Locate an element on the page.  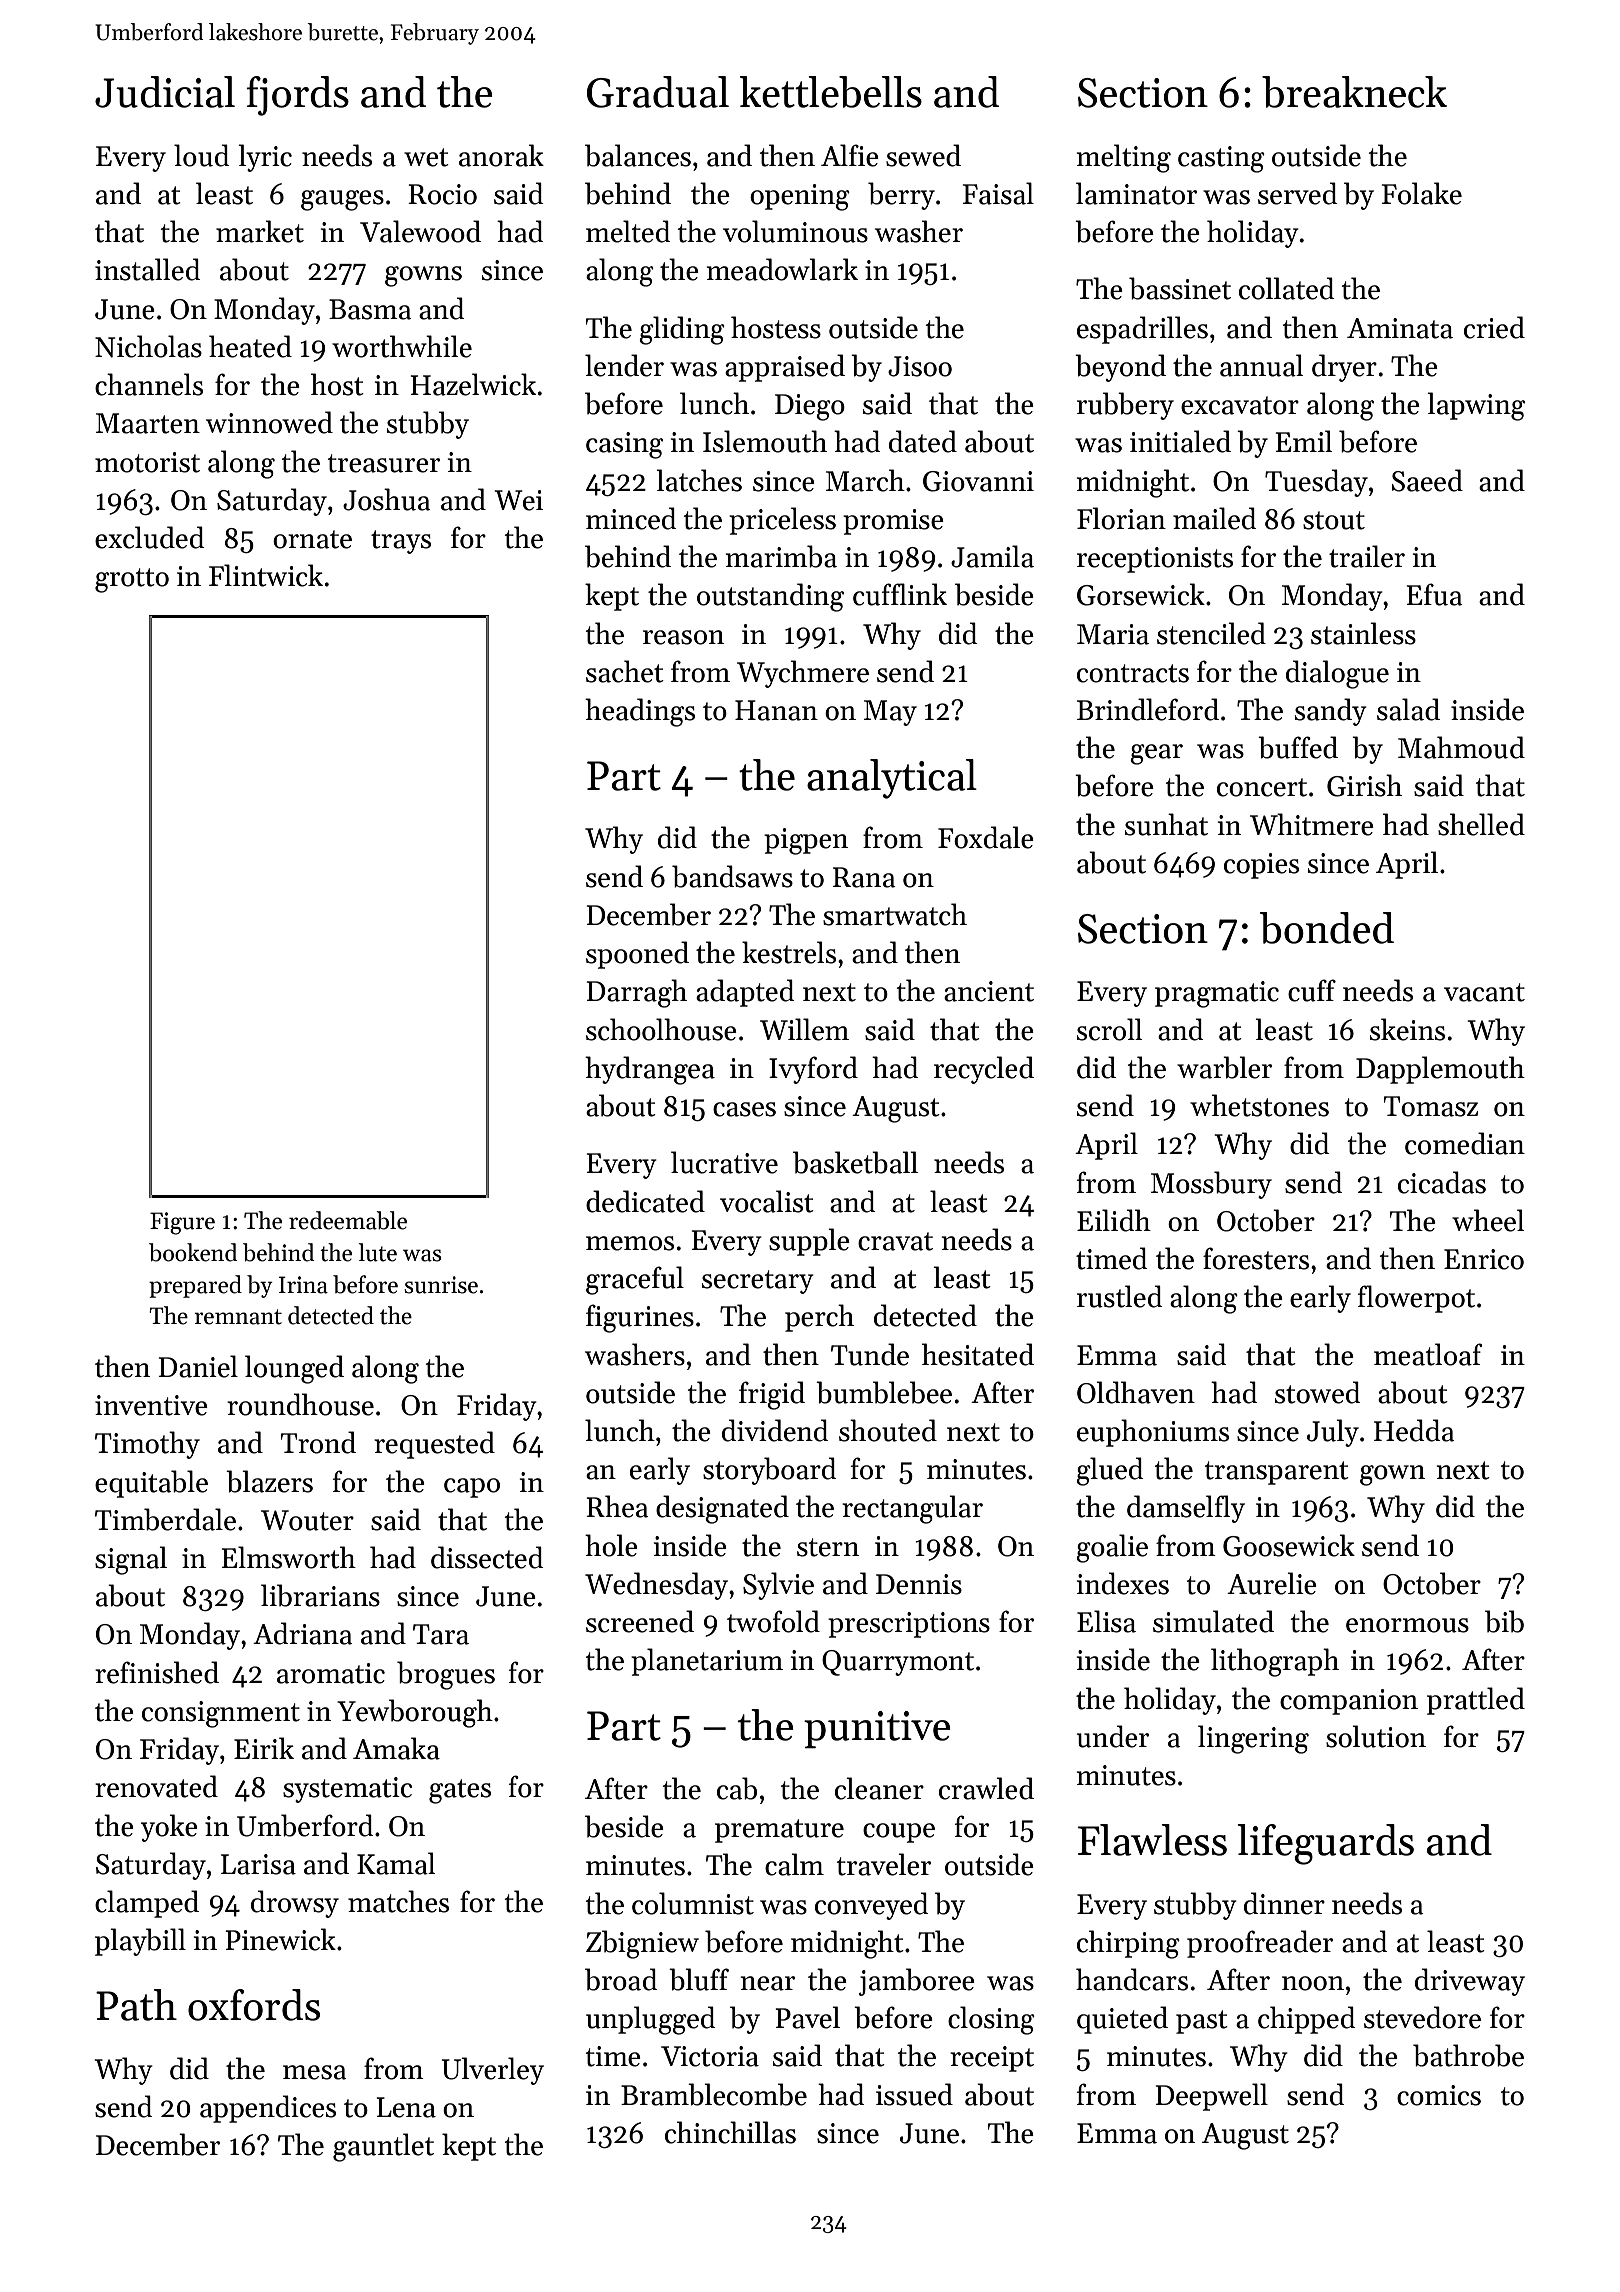
bumblebee is located at coordinates (884, 1392).
